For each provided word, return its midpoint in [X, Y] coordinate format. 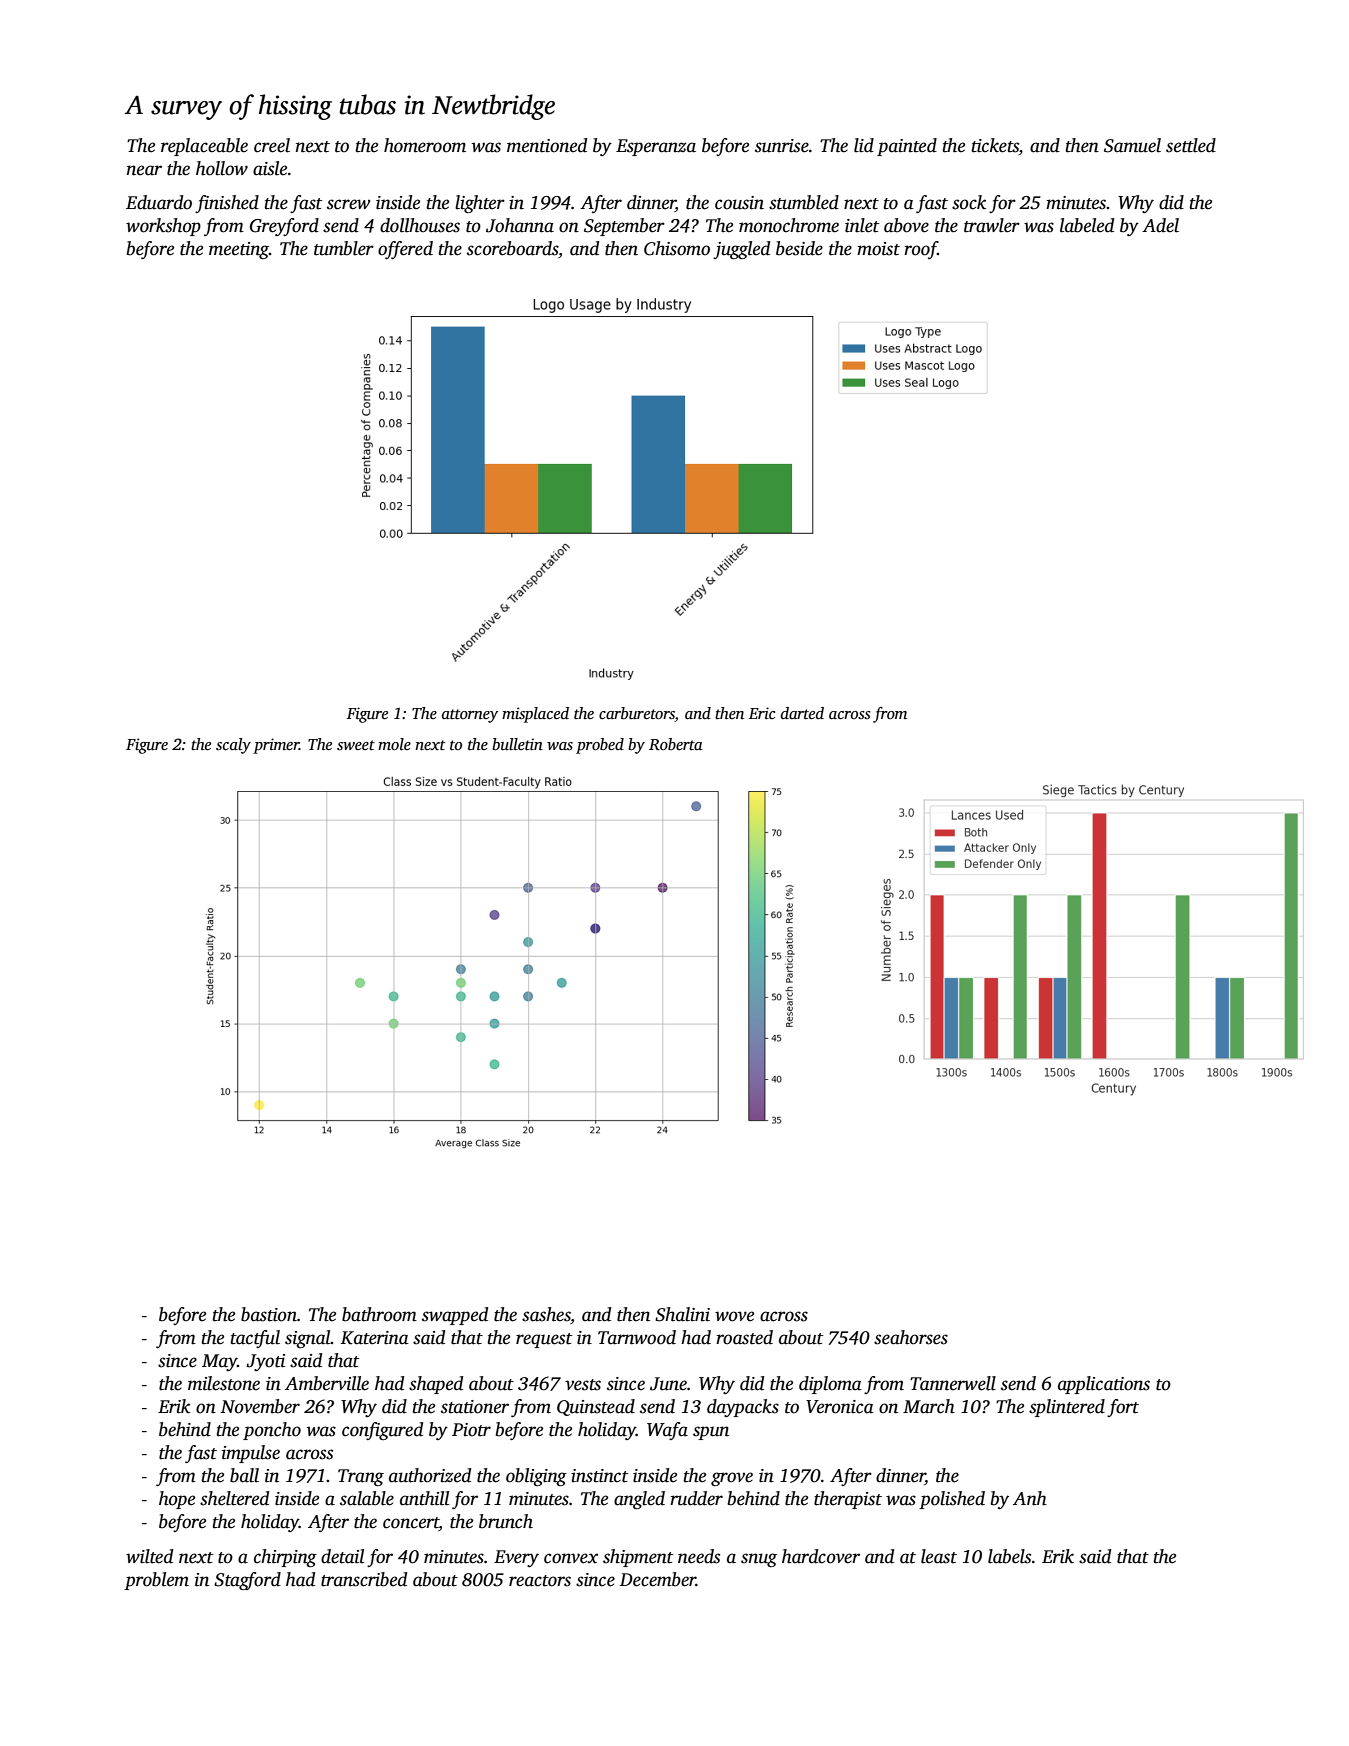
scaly [233, 746]
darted [802, 713]
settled [1191, 145]
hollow [222, 168]
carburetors [637, 713]
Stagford [247, 1581]
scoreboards [512, 248]
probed [600, 746]
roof [921, 250]
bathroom [379, 1314]
